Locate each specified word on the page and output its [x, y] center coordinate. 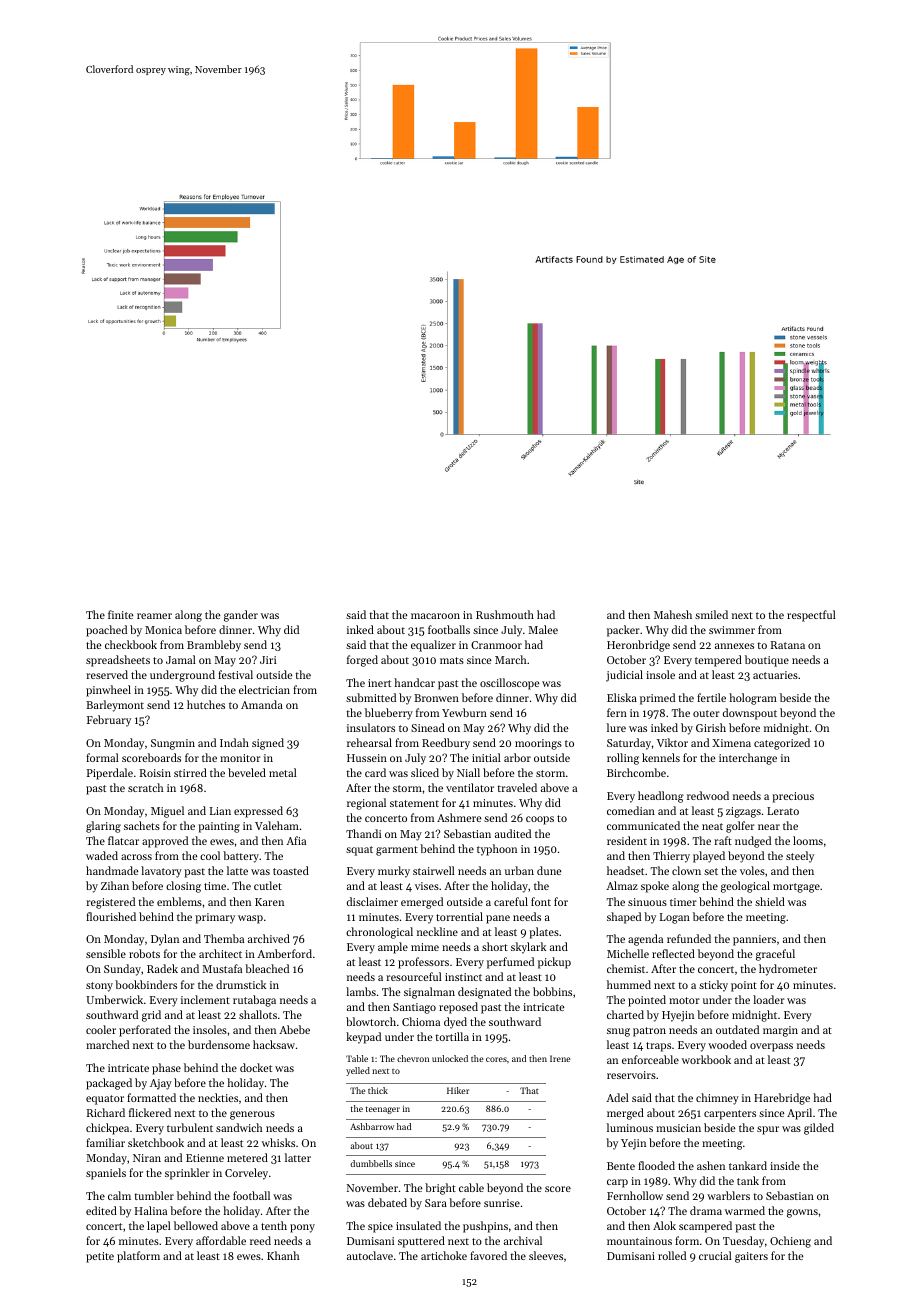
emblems [179, 901]
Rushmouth [505, 614]
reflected [673, 953]
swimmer [732, 630]
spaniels [106, 1174]
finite [120, 614]
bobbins [552, 991]
